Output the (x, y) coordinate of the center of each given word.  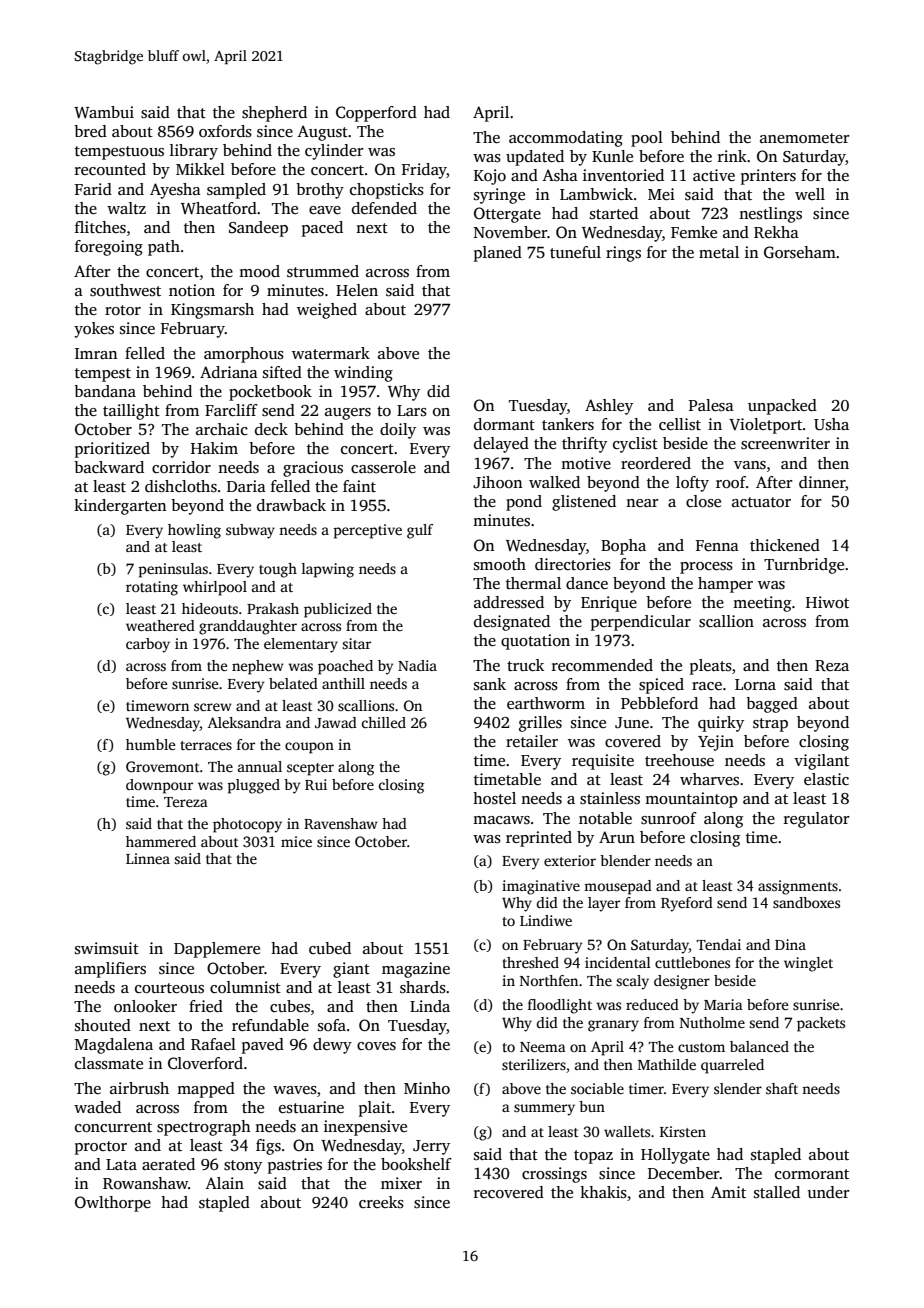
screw (213, 707)
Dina (790, 944)
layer (604, 904)
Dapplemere (217, 950)
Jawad (336, 722)
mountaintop (691, 800)
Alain (224, 1183)
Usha (831, 424)
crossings (554, 1175)
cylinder (334, 152)
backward (109, 467)
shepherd (274, 114)
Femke (694, 232)
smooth (500, 564)
